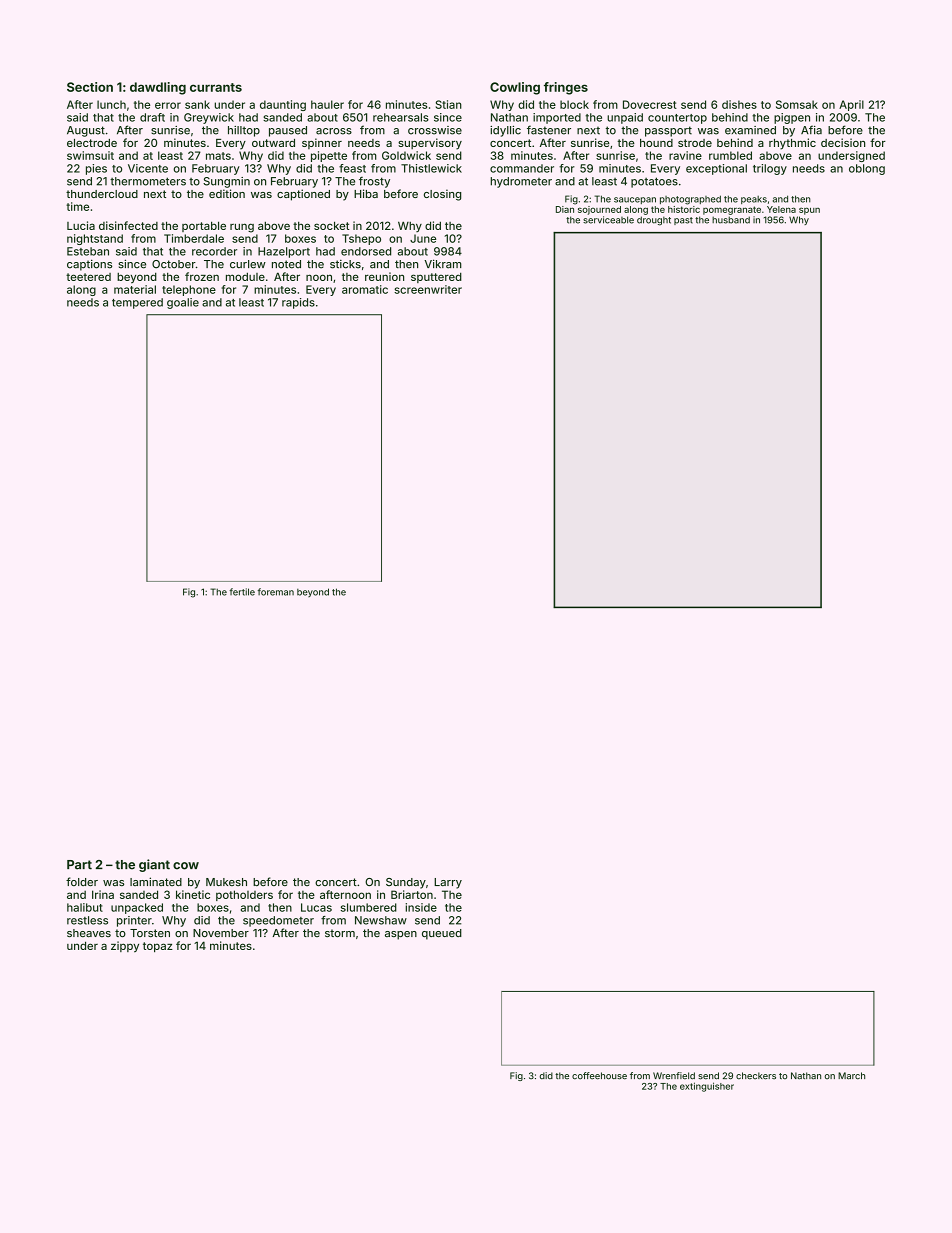 This image has height=1233, width=952. I want to click on fertile, so click(242, 592).
